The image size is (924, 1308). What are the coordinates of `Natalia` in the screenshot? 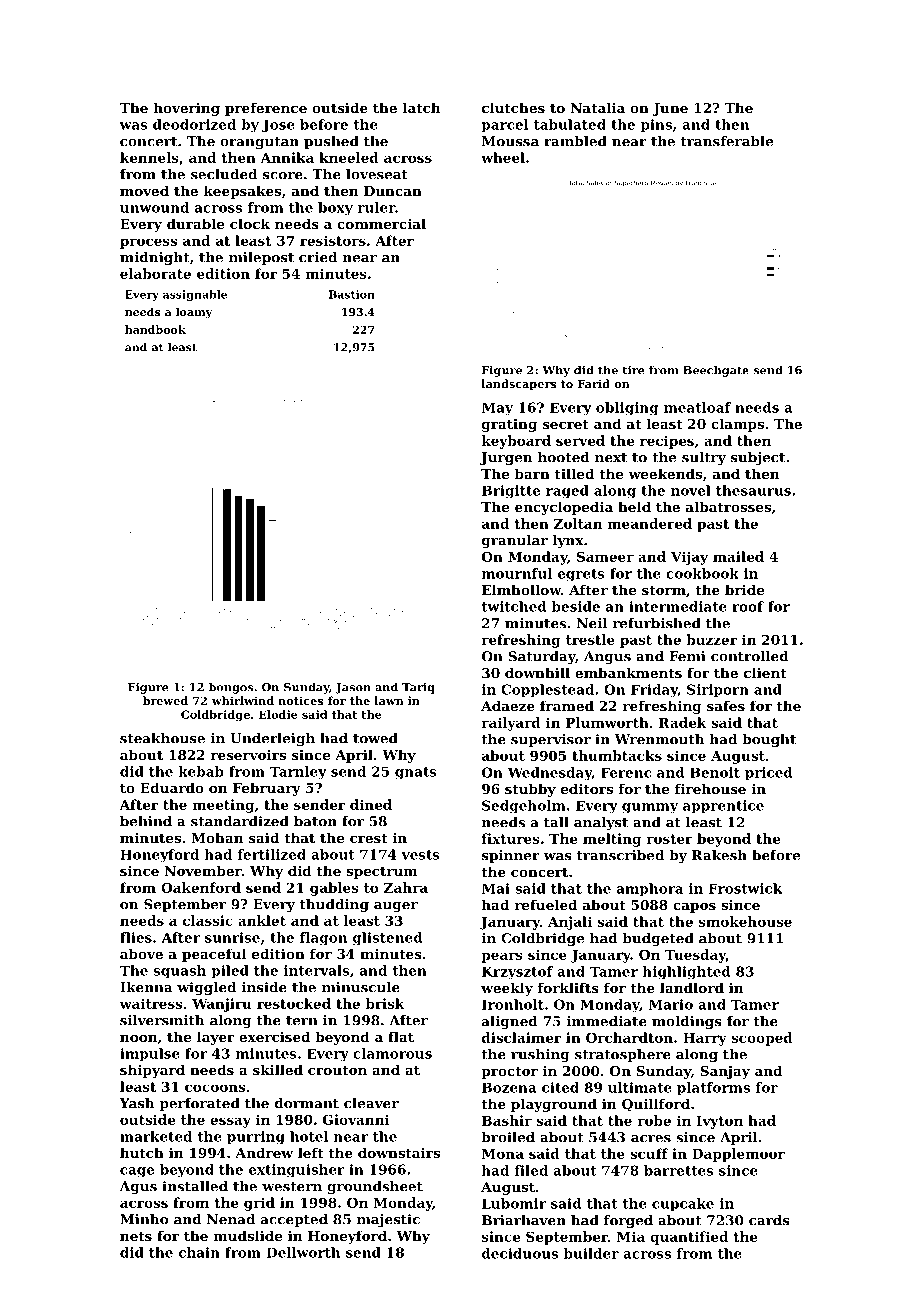 It's located at (597, 107).
